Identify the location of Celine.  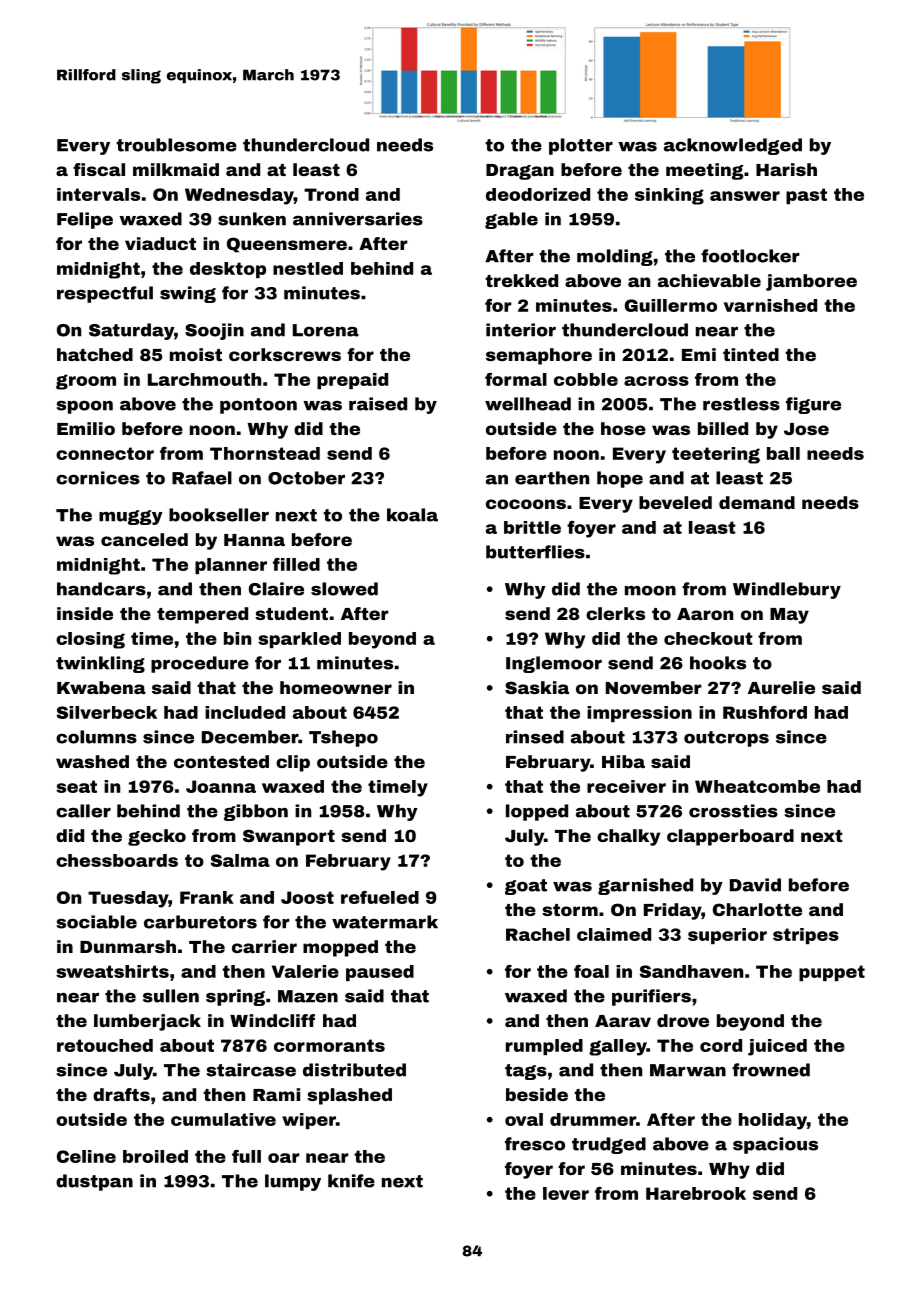
(86, 1156).
